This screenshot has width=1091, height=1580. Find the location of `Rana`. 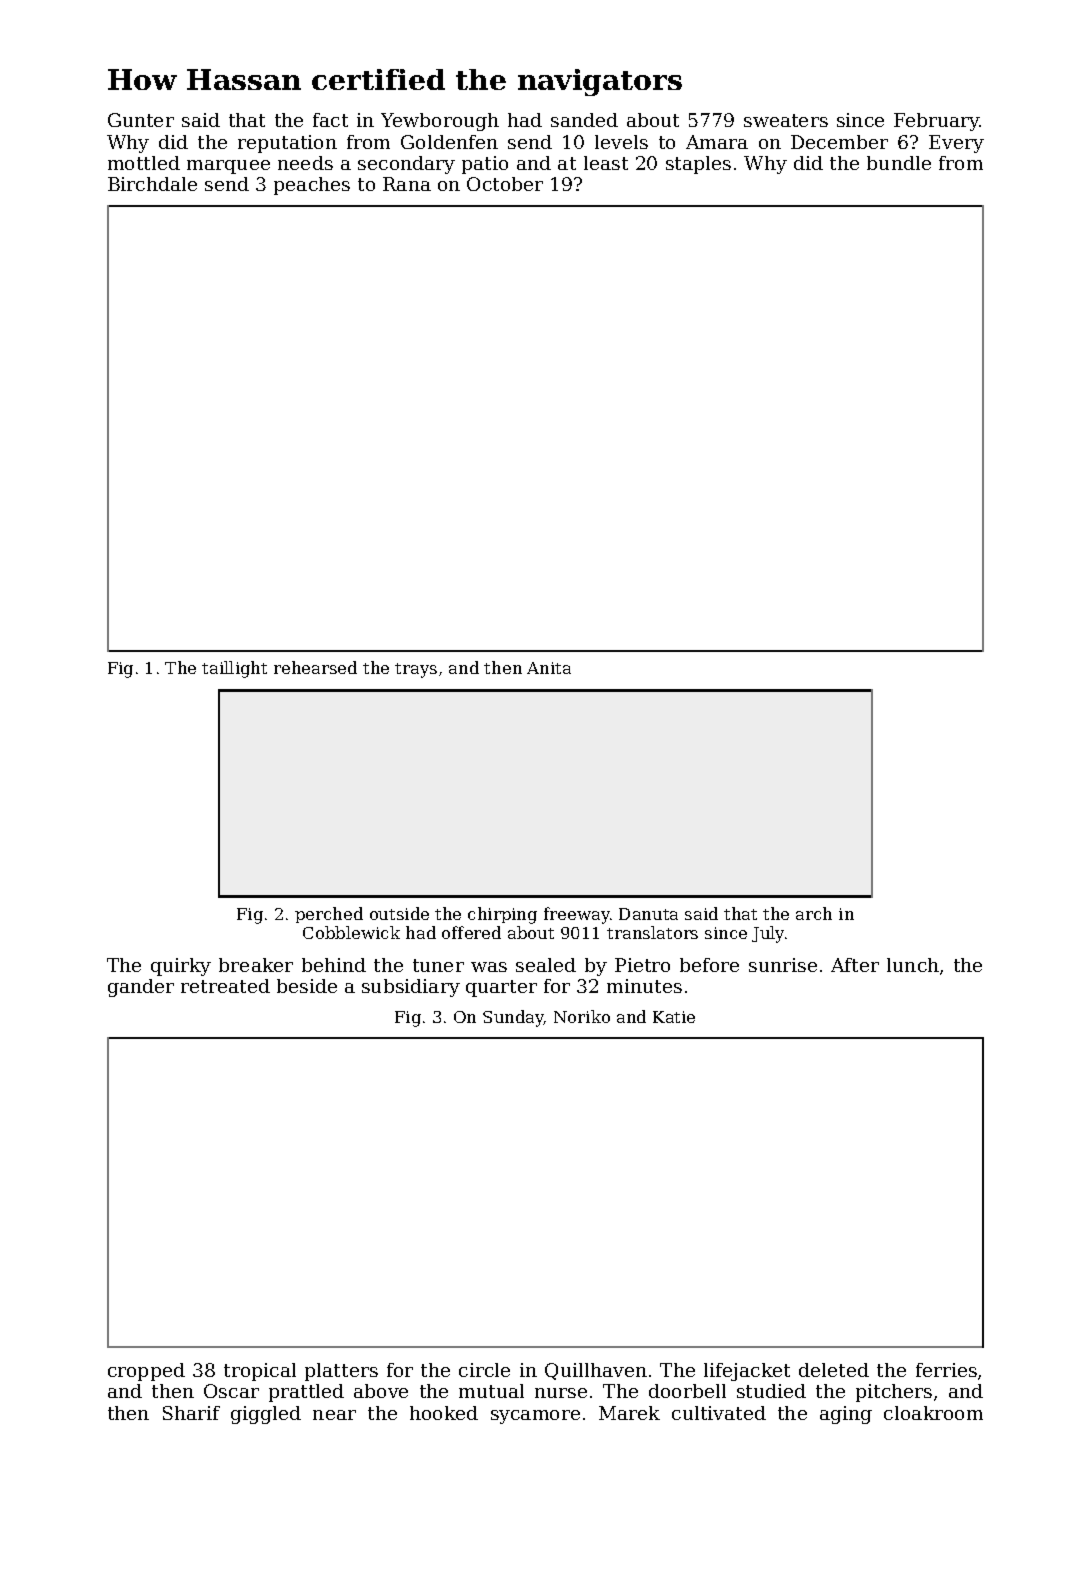

Rana is located at coordinates (407, 184).
